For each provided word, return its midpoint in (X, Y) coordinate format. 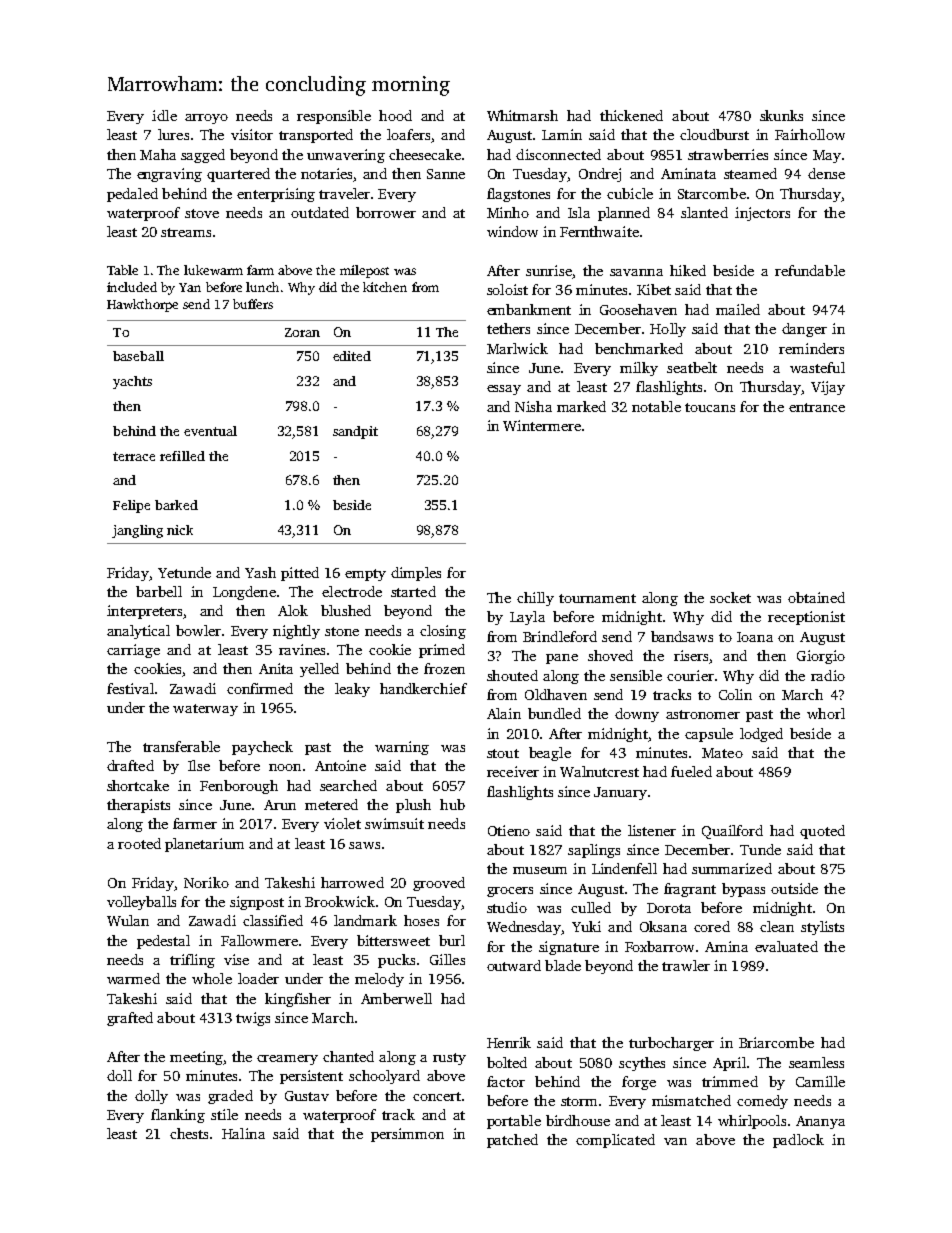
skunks (781, 115)
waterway (205, 710)
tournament (597, 598)
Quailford (732, 832)
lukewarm (213, 270)
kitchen (385, 287)
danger (804, 330)
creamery (287, 1060)
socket (730, 597)
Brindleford (560, 636)
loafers (408, 134)
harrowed (352, 882)
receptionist (806, 618)
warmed (133, 978)
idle (164, 115)
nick (180, 530)
